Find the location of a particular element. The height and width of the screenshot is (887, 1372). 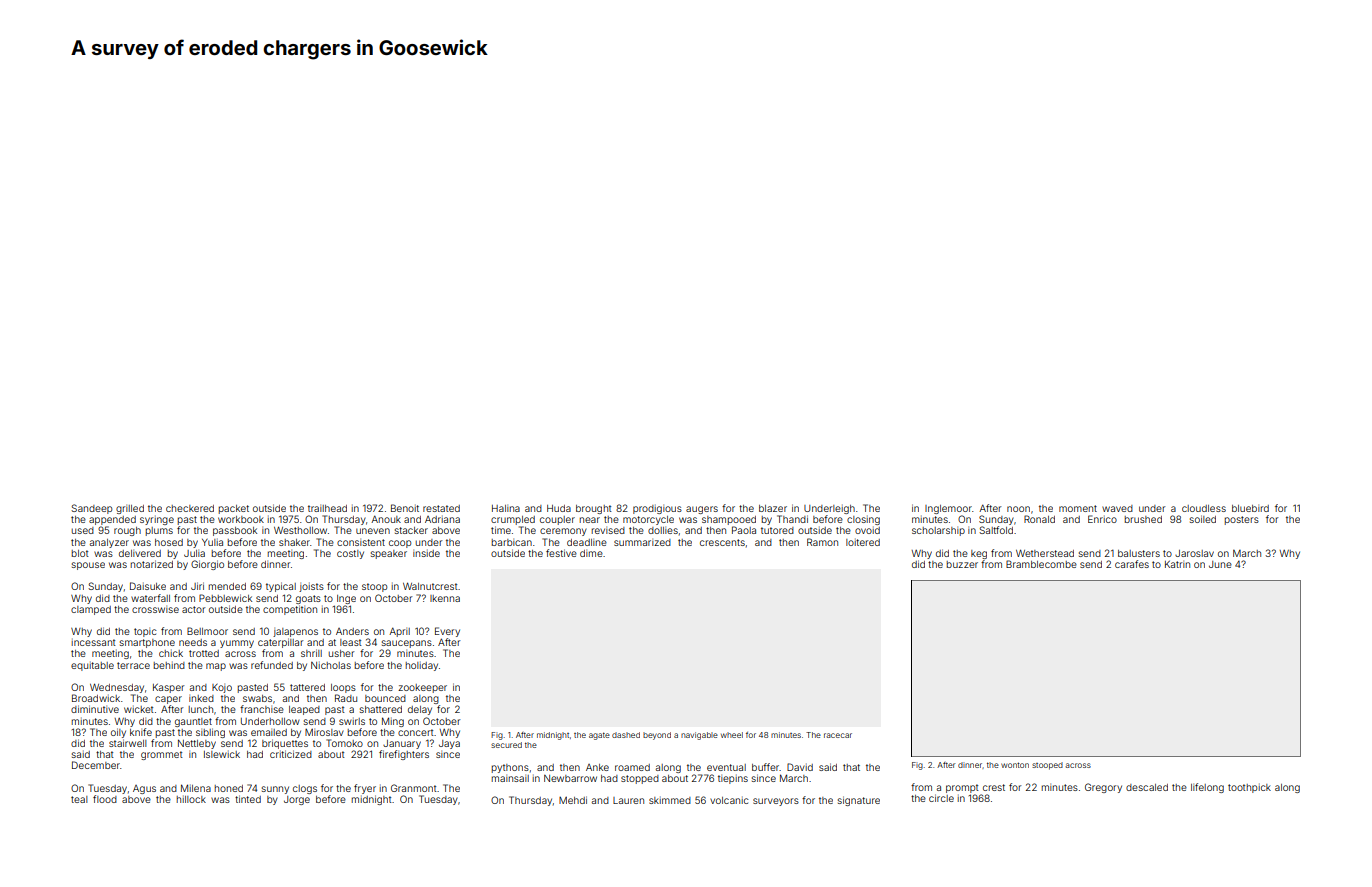

caper is located at coordinates (168, 700).
